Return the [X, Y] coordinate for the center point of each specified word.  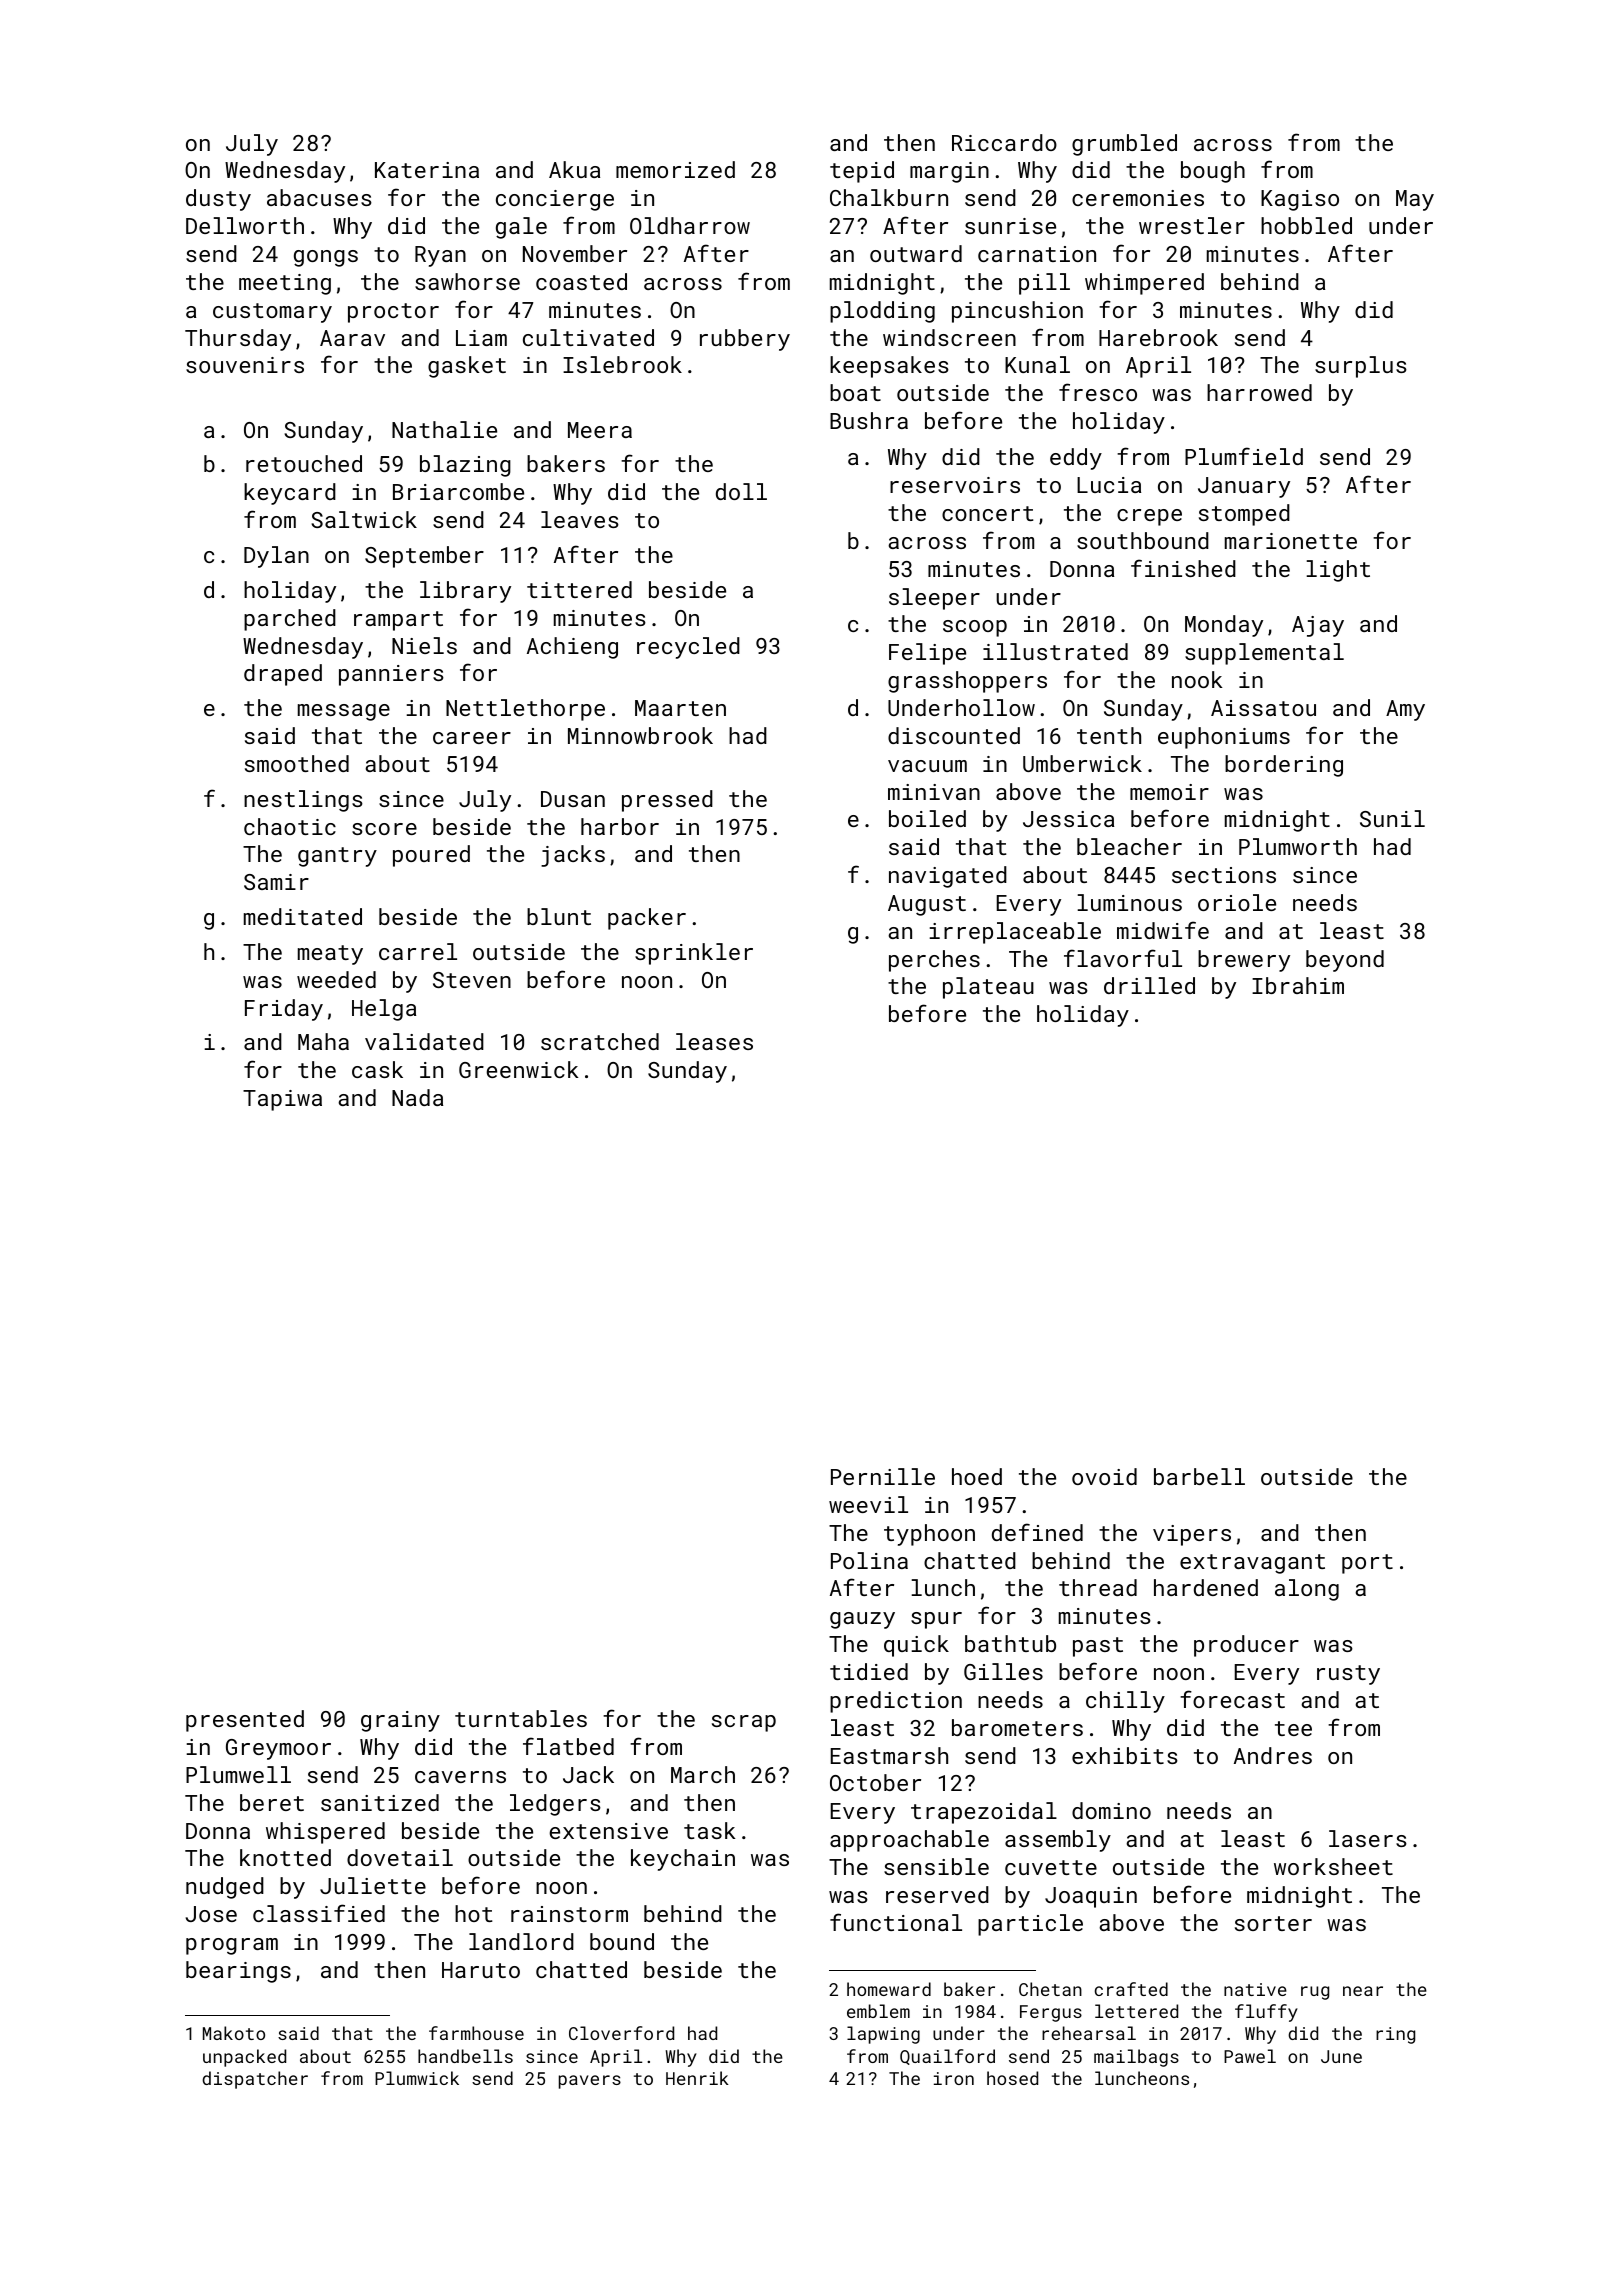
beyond [1345, 961]
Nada [417, 1097]
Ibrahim [1298, 985]
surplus [1361, 367]
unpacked [244, 2058]
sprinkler [694, 954]
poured [431, 856]
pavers [590, 2082]
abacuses [319, 197]
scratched [600, 1041]
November [575, 253]
